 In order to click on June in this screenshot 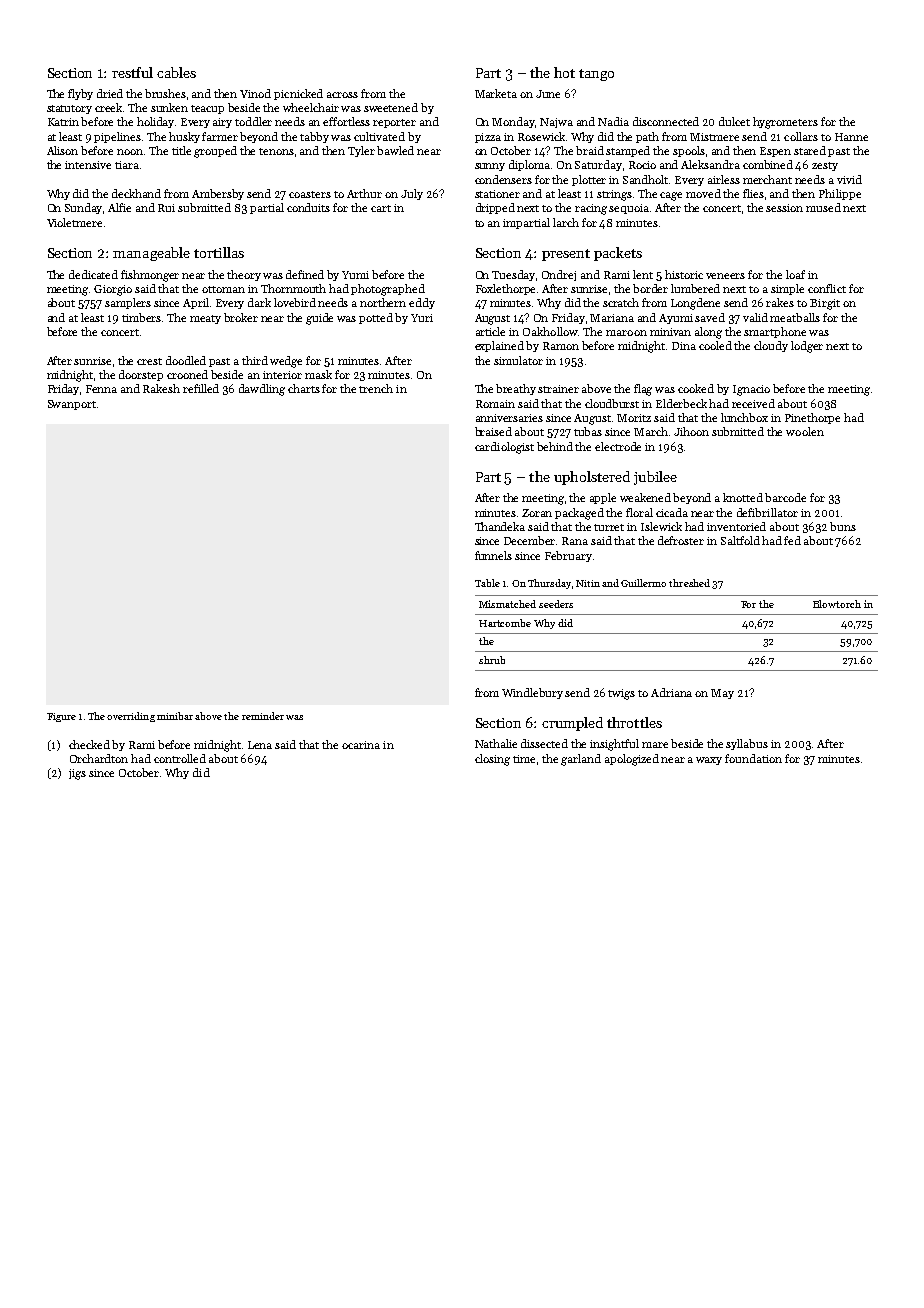, I will do `click(548, 94)`.
